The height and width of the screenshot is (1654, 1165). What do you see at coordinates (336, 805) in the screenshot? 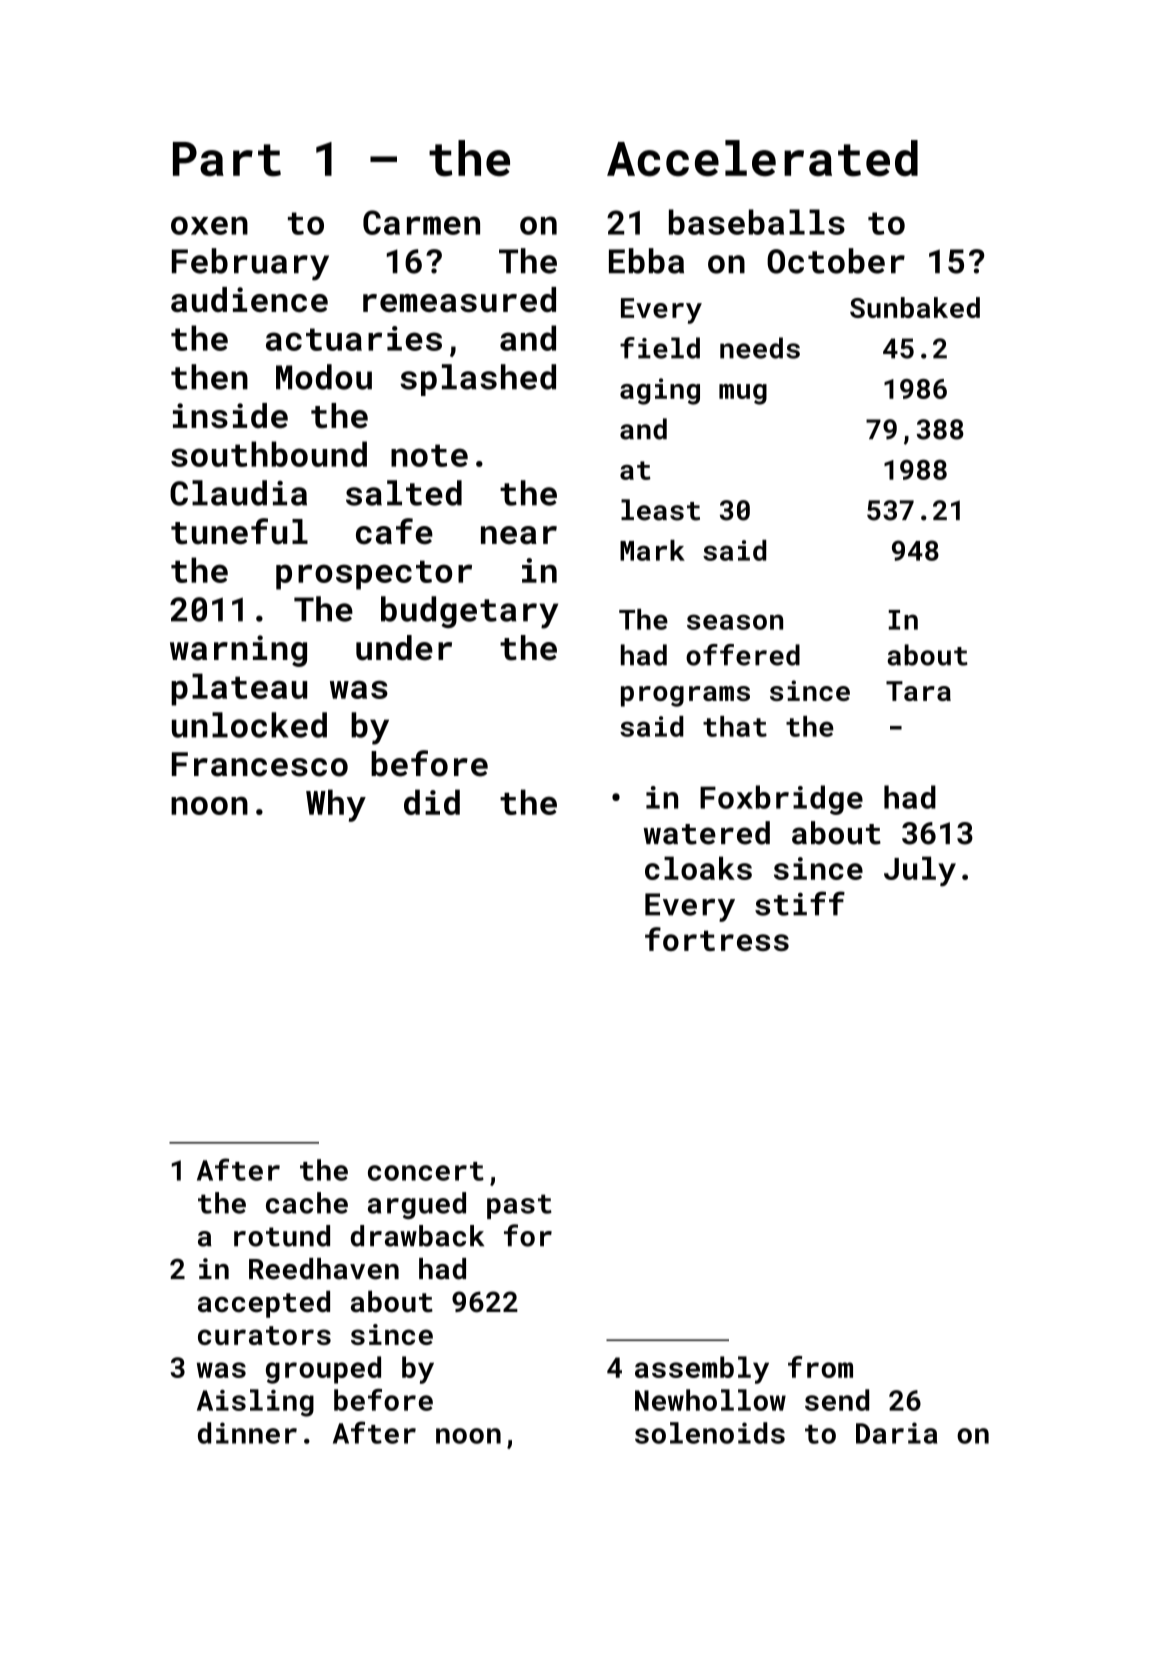
I see `Why` at bounding box center [336, 805].
